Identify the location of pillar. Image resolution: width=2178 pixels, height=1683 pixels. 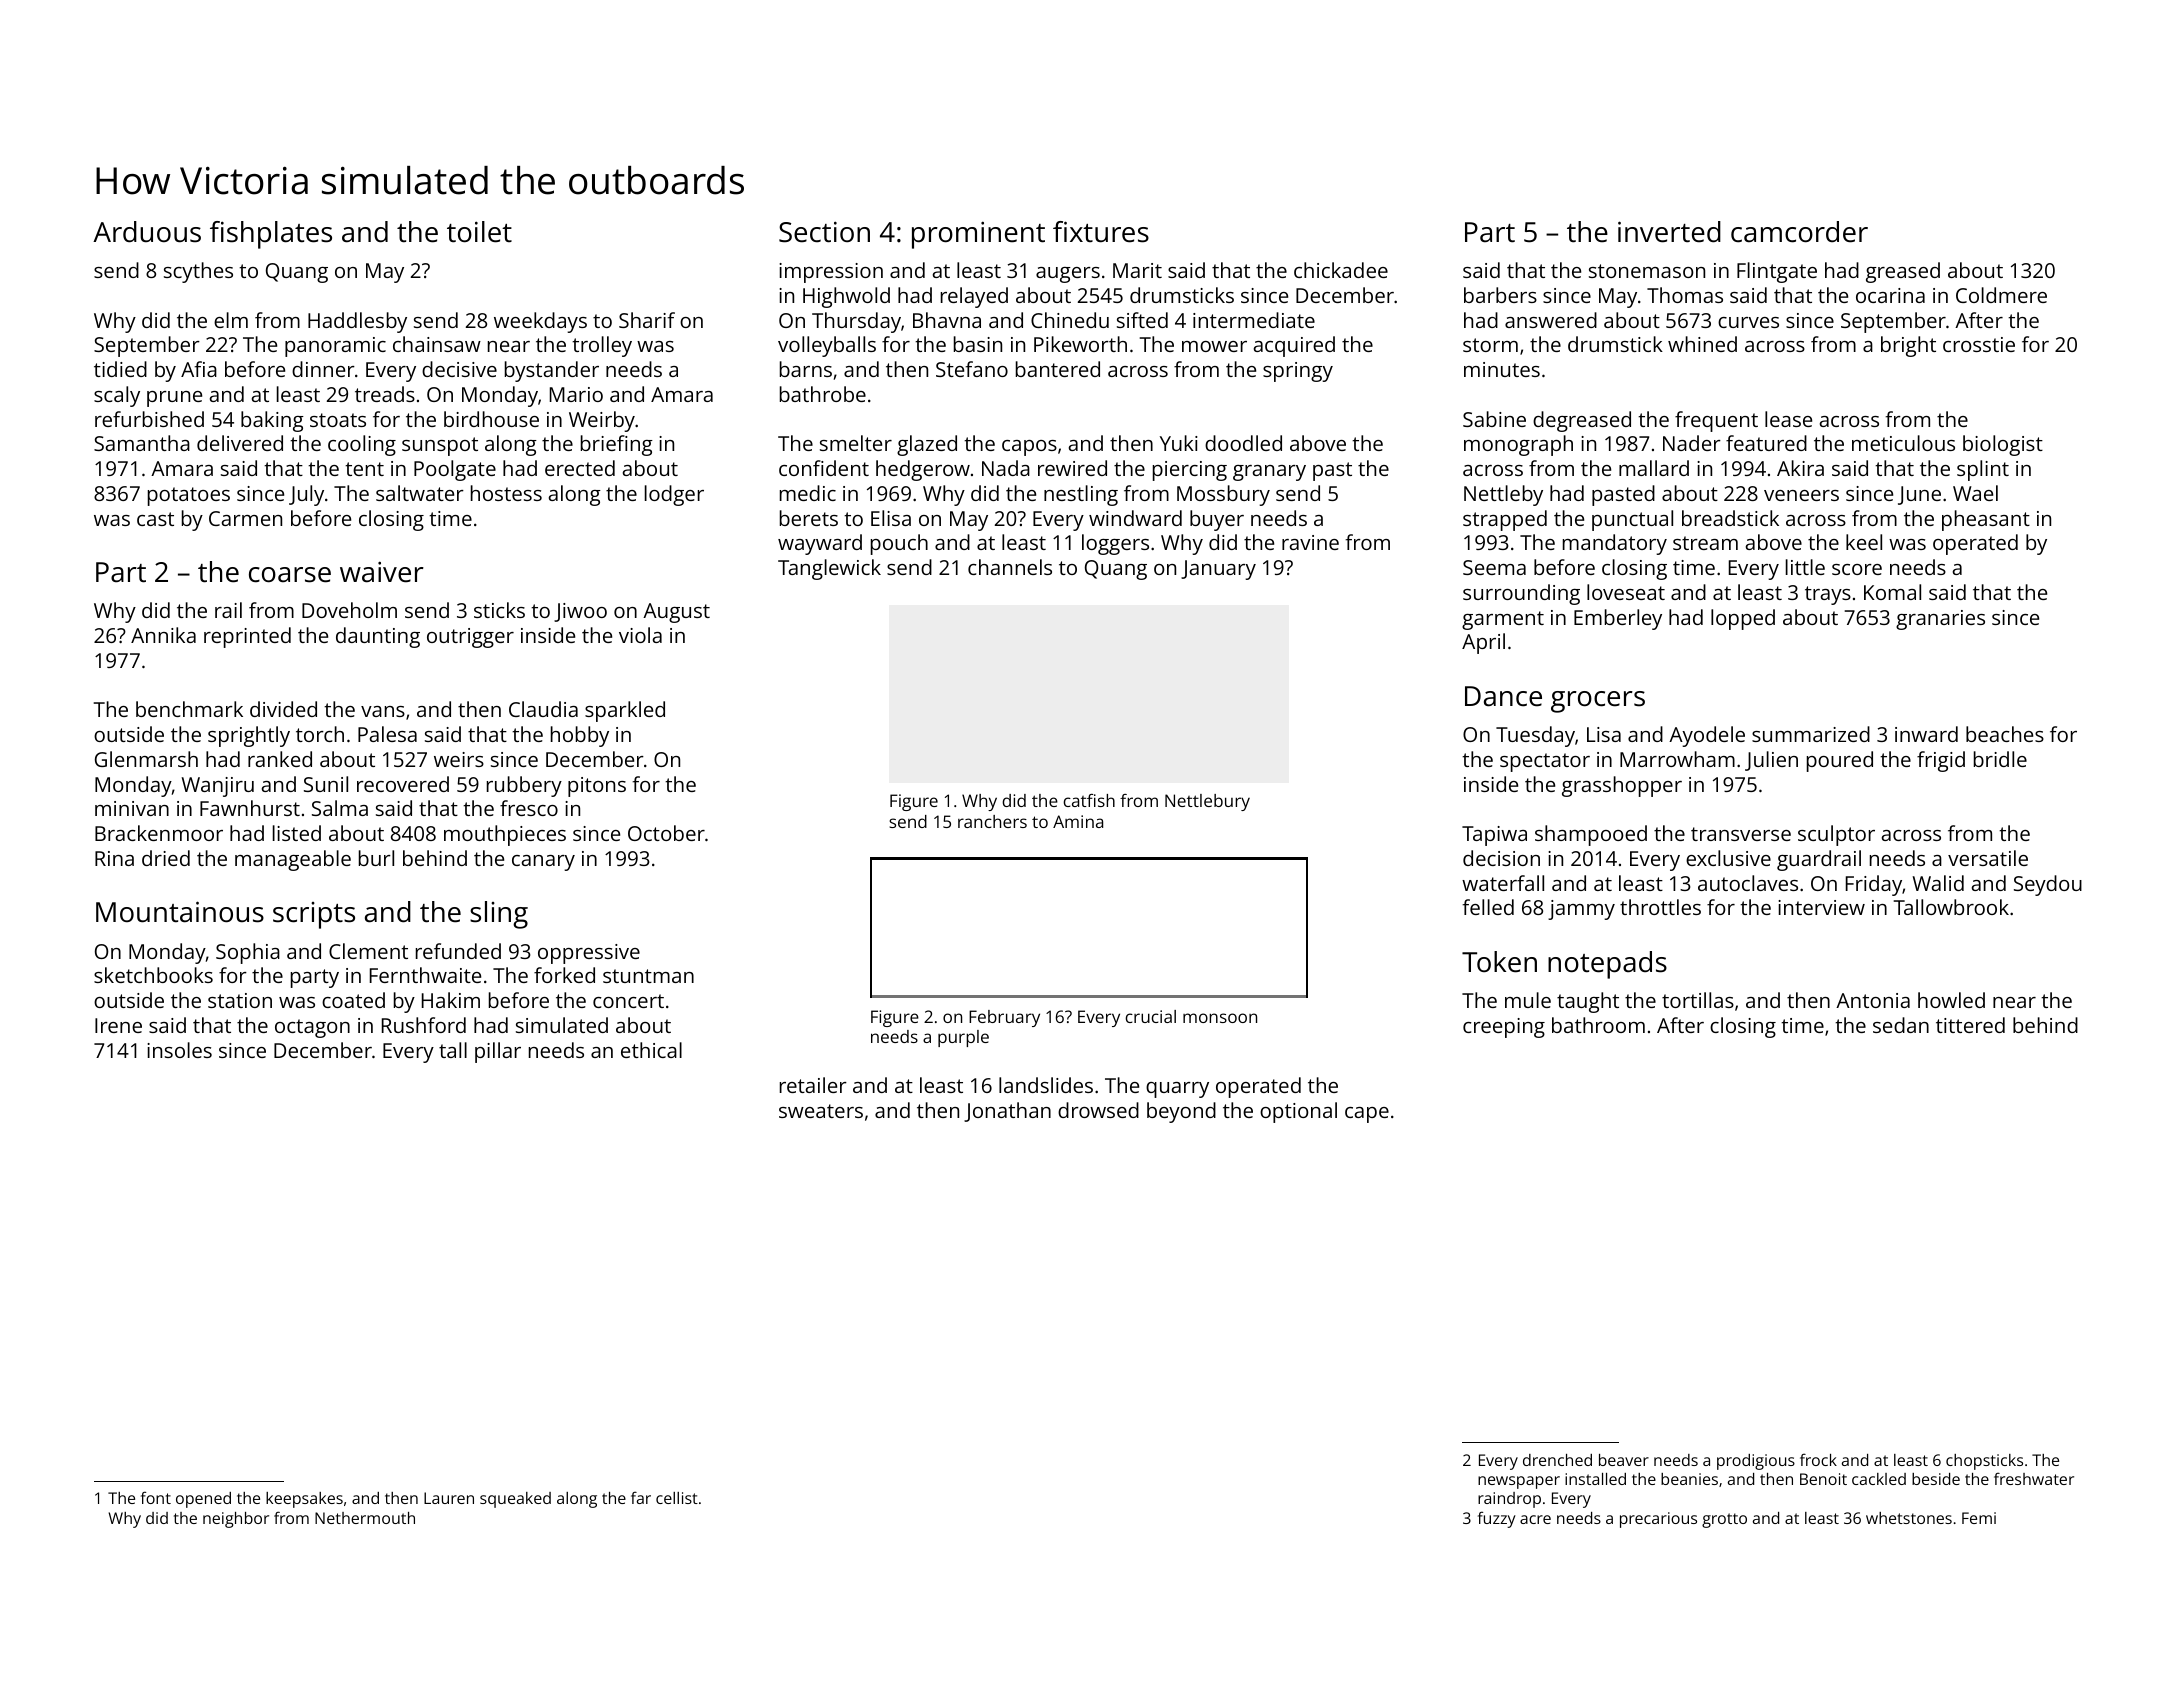
(498, 1052).
